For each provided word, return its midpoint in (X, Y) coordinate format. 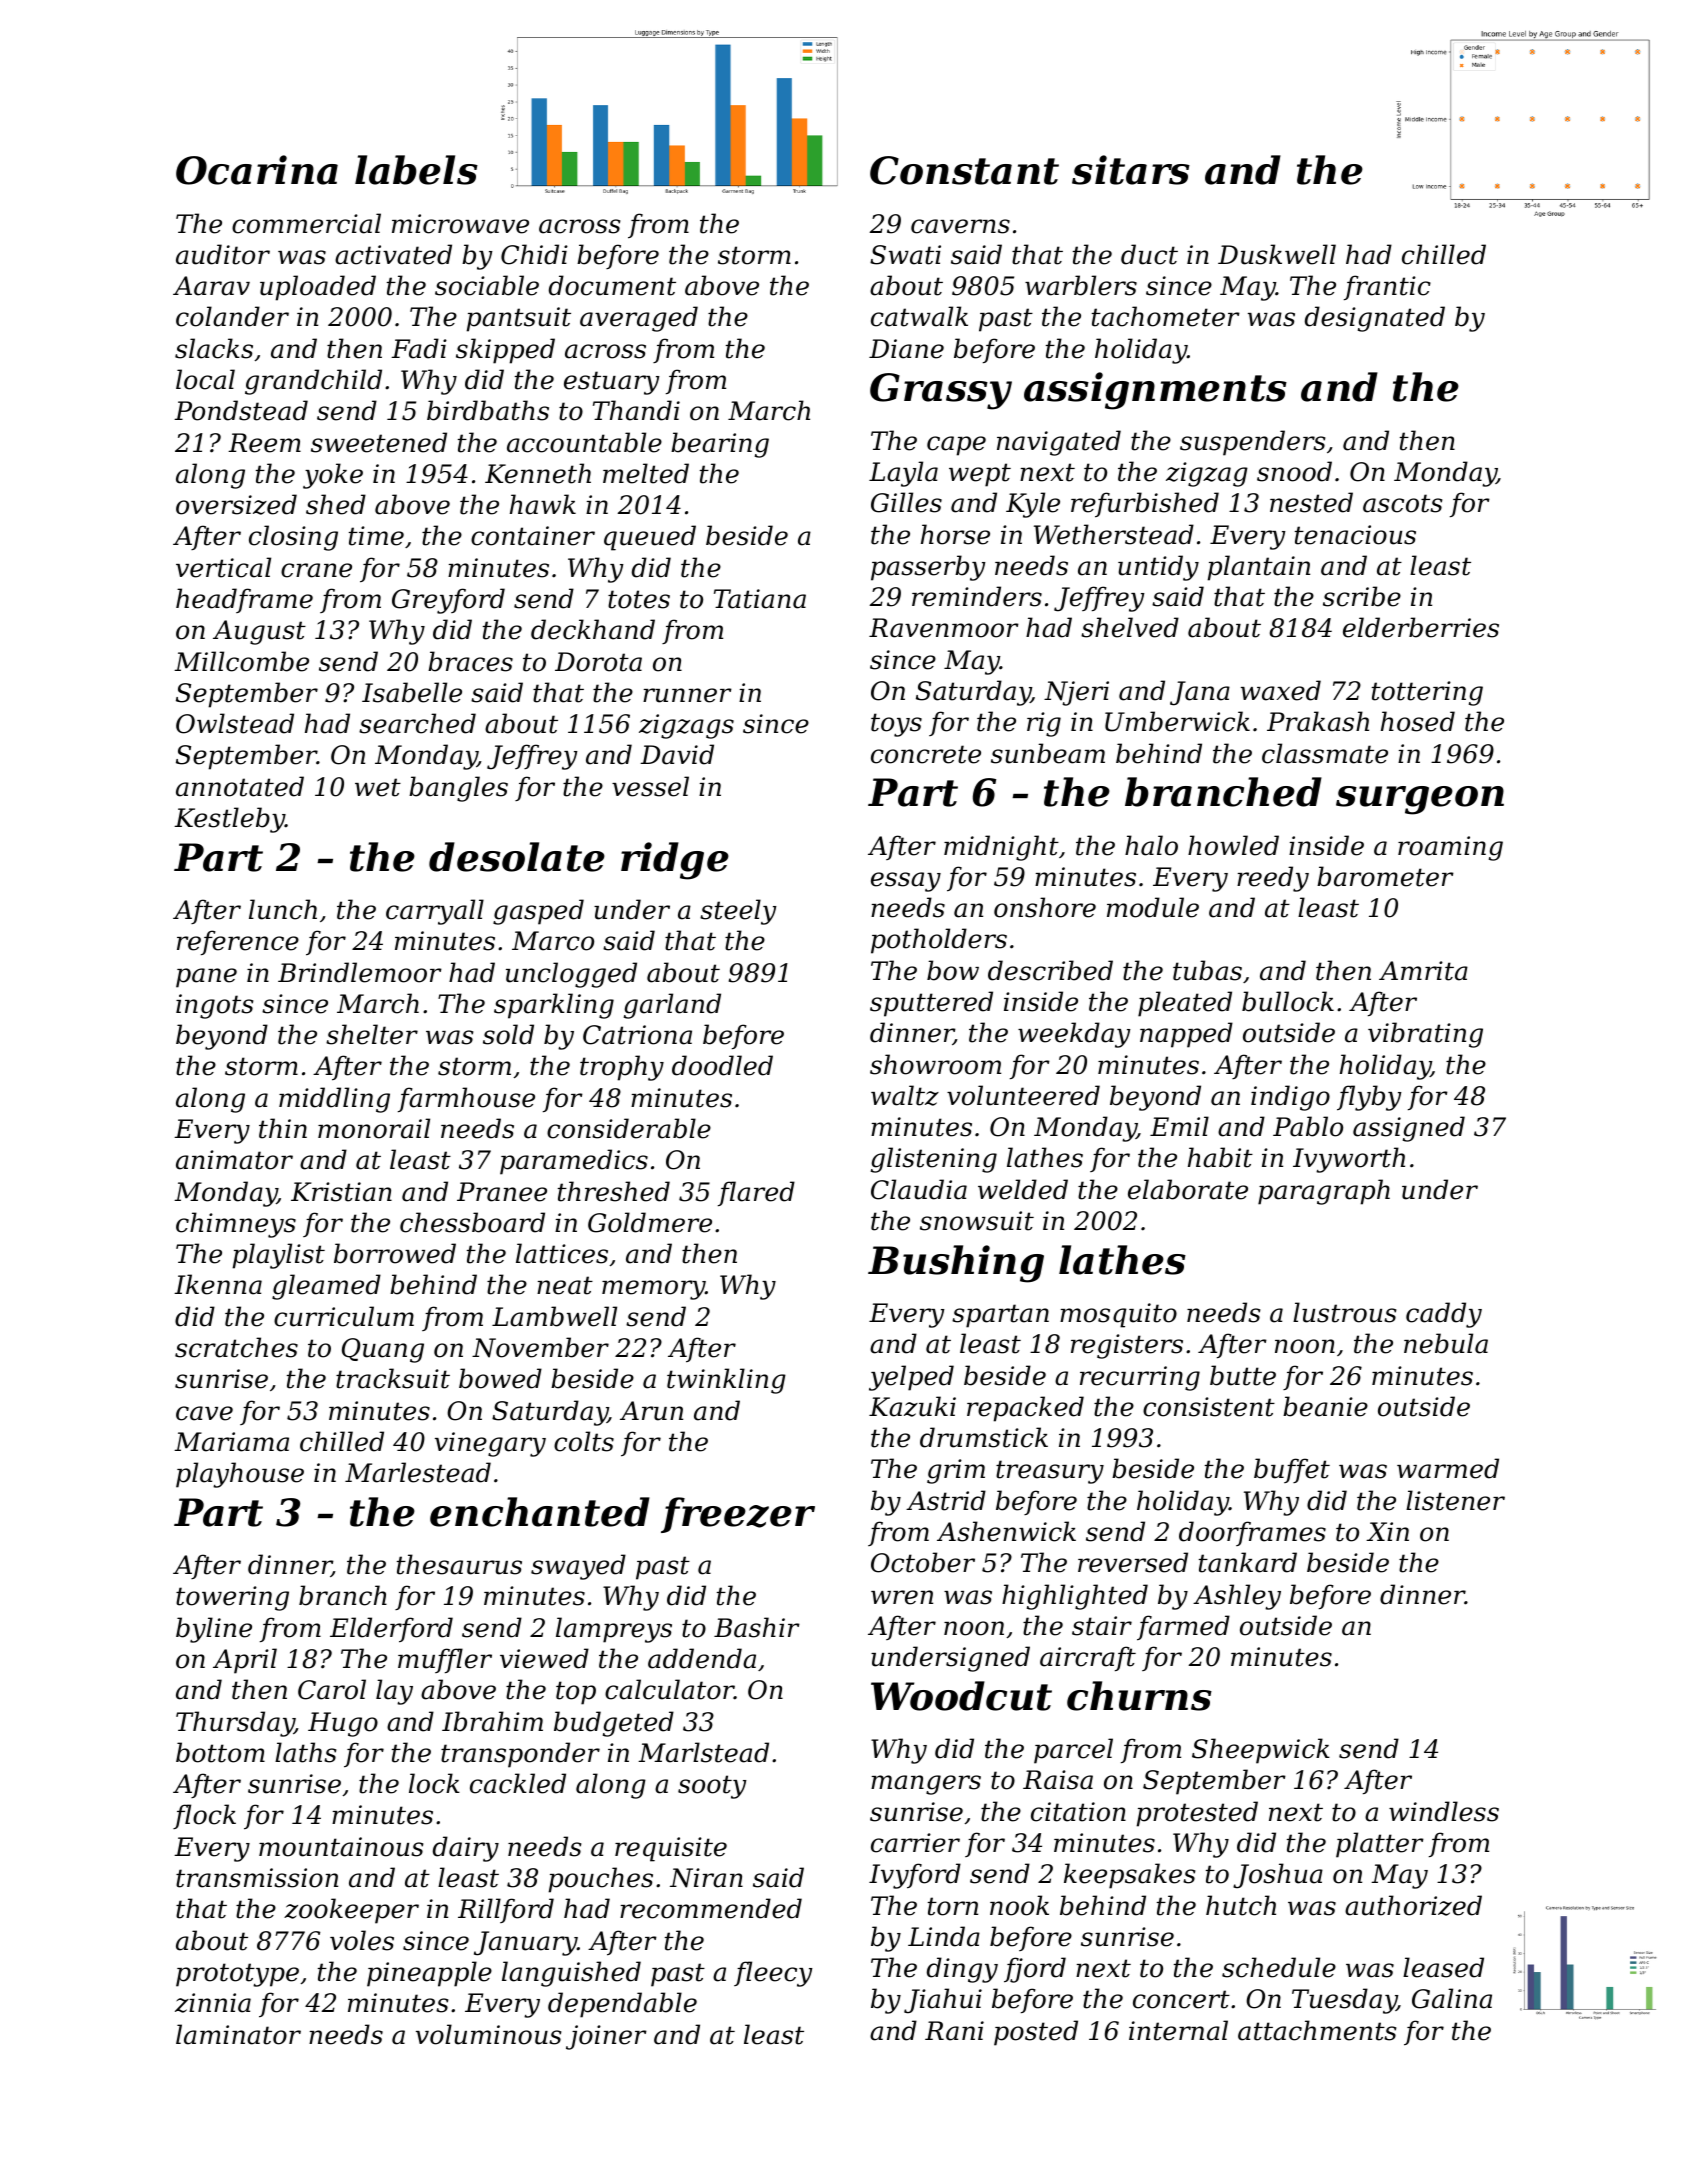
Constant (964, 170)
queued (650, 538)
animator (234, 1160)
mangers (926, 1785)
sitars (1131, 170)
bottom (220, 1752)
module (1153, 907)
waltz (905, 1095)
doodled (722, 1065)
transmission (257, 1878)
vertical (223, 567)
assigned (1409, 1129)
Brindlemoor (360, 972)
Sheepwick (1261, 1751)
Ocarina (257, 170)
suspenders (1252, 443)
